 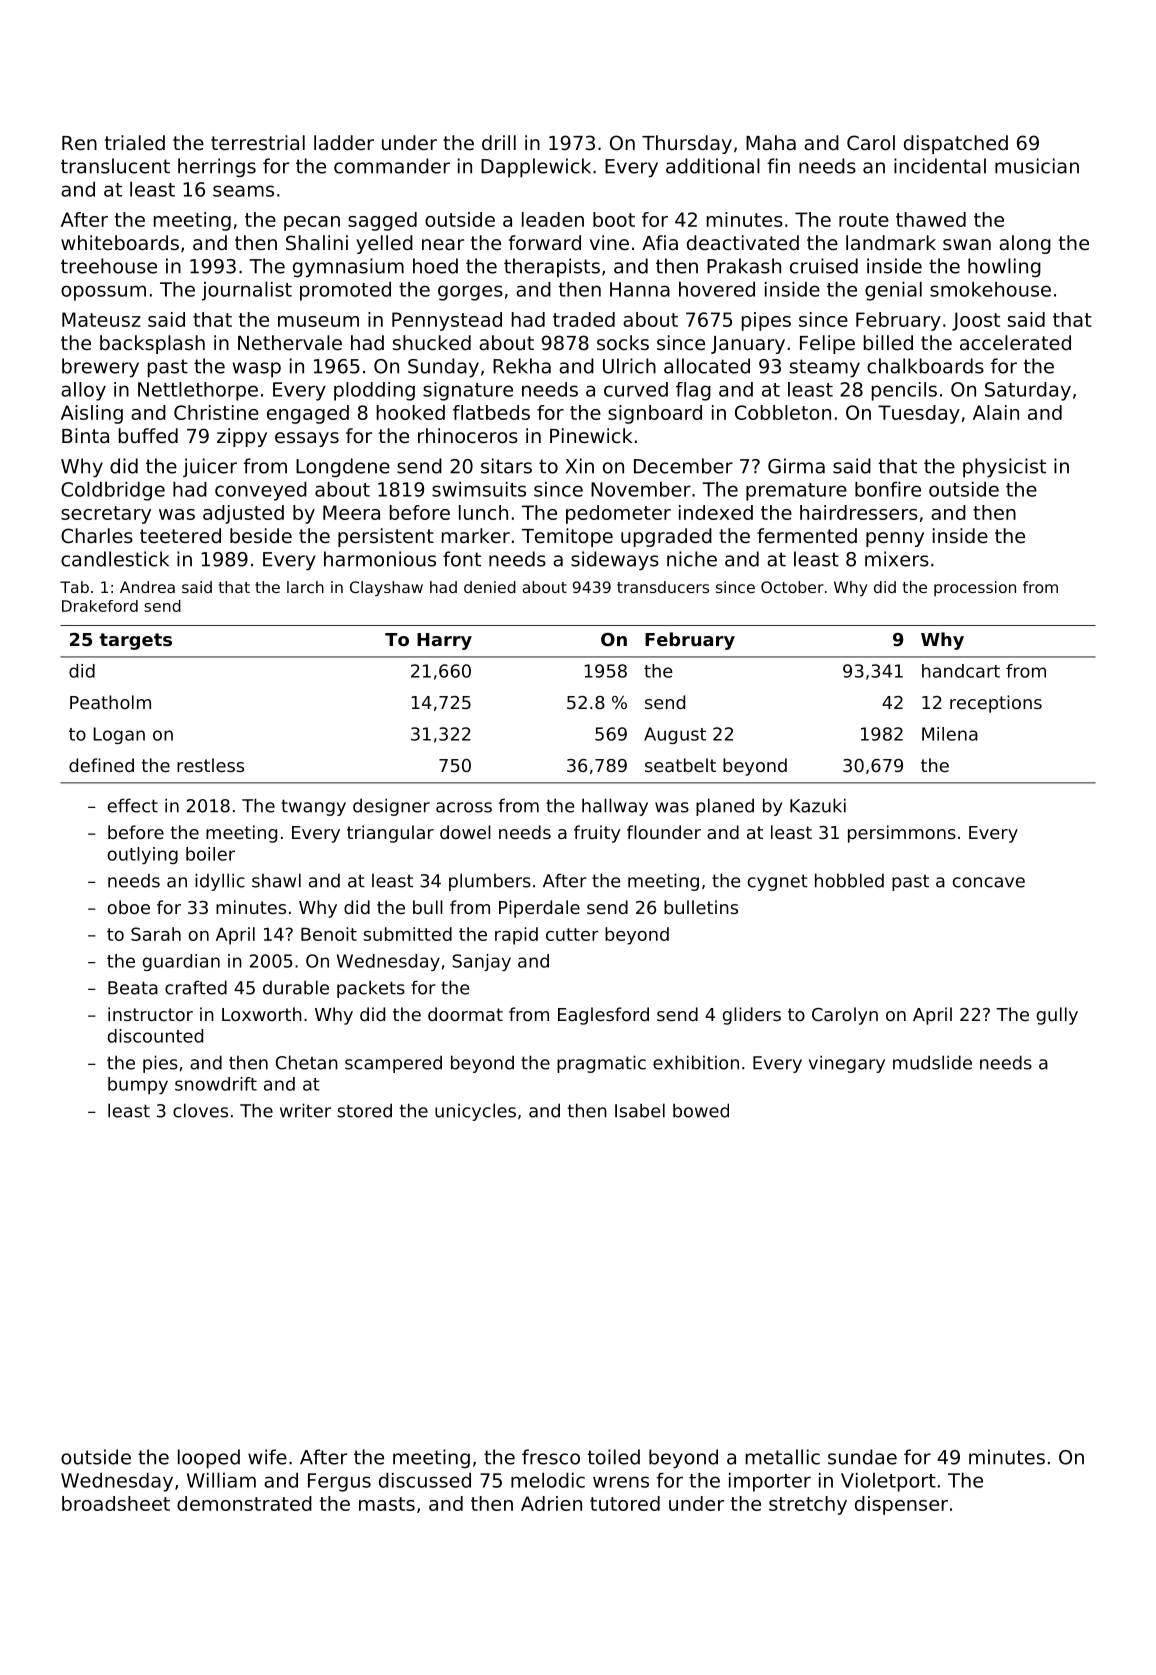 I want to click on persimmons, so click(x=902, y=834).
